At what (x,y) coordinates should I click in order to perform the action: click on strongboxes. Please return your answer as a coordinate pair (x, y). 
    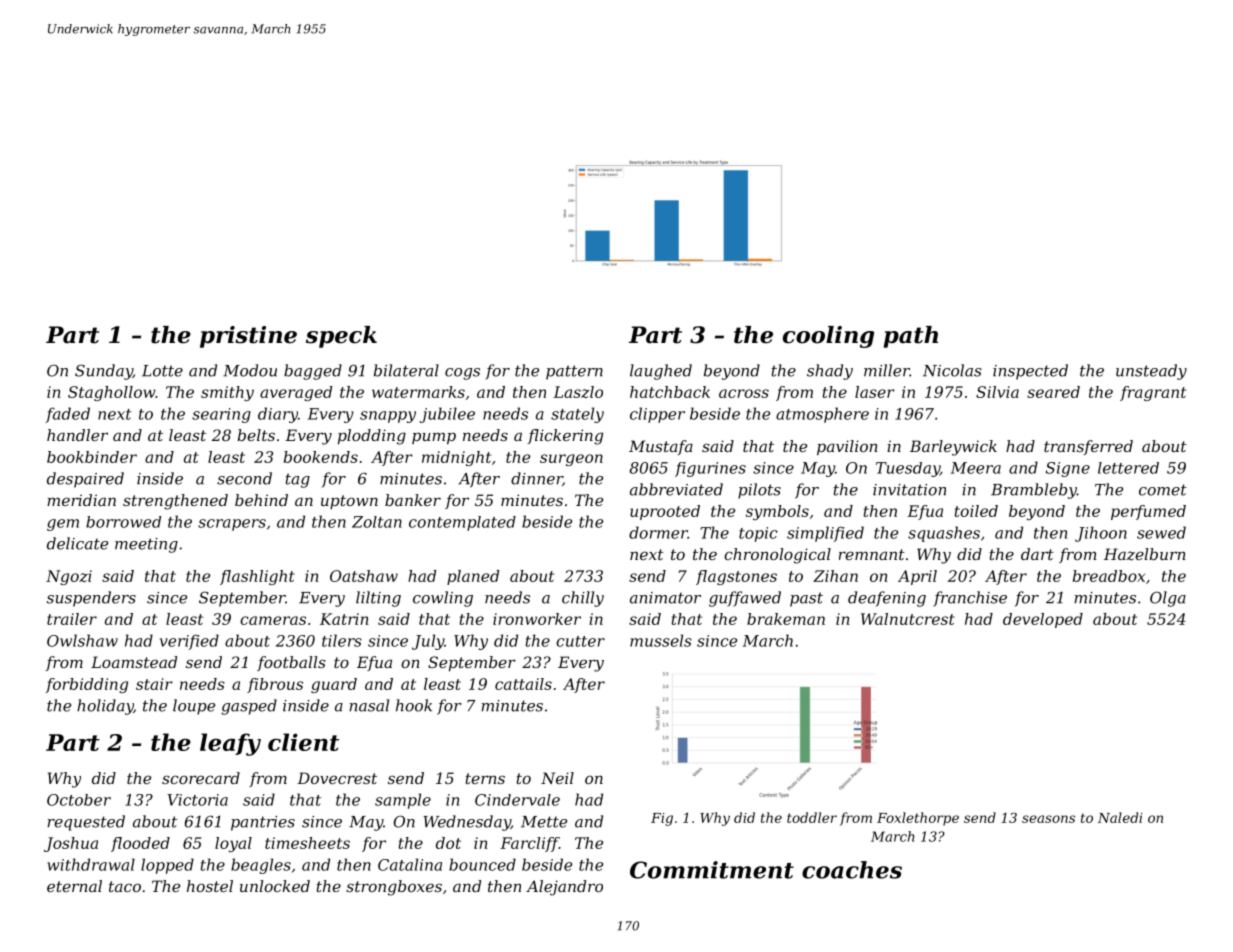
    Looking at the image, I should click on (394, 888).
